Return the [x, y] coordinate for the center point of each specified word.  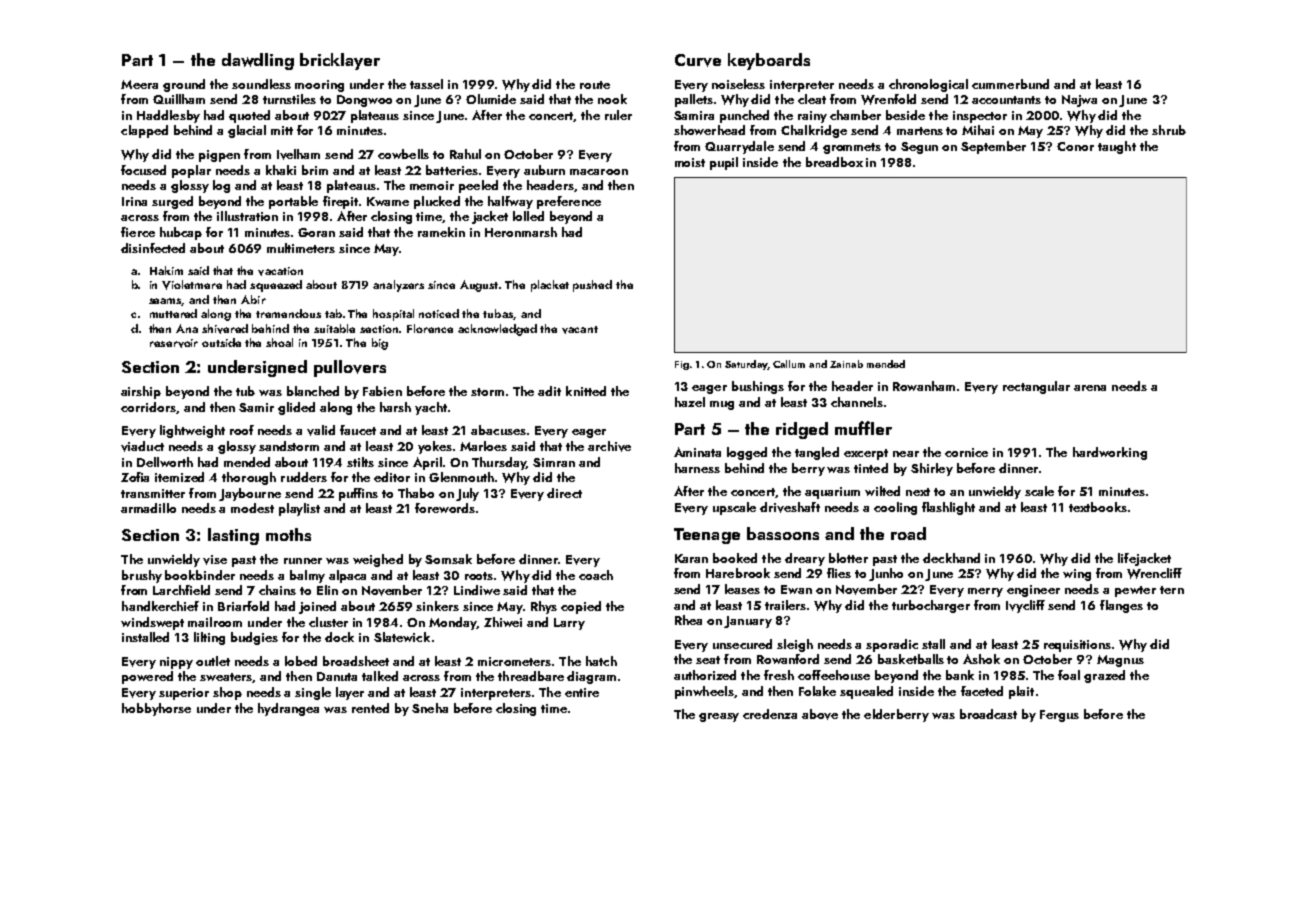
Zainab [846, 364]
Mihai [978, 130]
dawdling [258, 61]
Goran [316, 232]
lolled [528, 216]
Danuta [337, 676]
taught [1117, 147]
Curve [698, 60]
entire [582, 692]
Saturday [746, 365]
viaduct [142, 446]
